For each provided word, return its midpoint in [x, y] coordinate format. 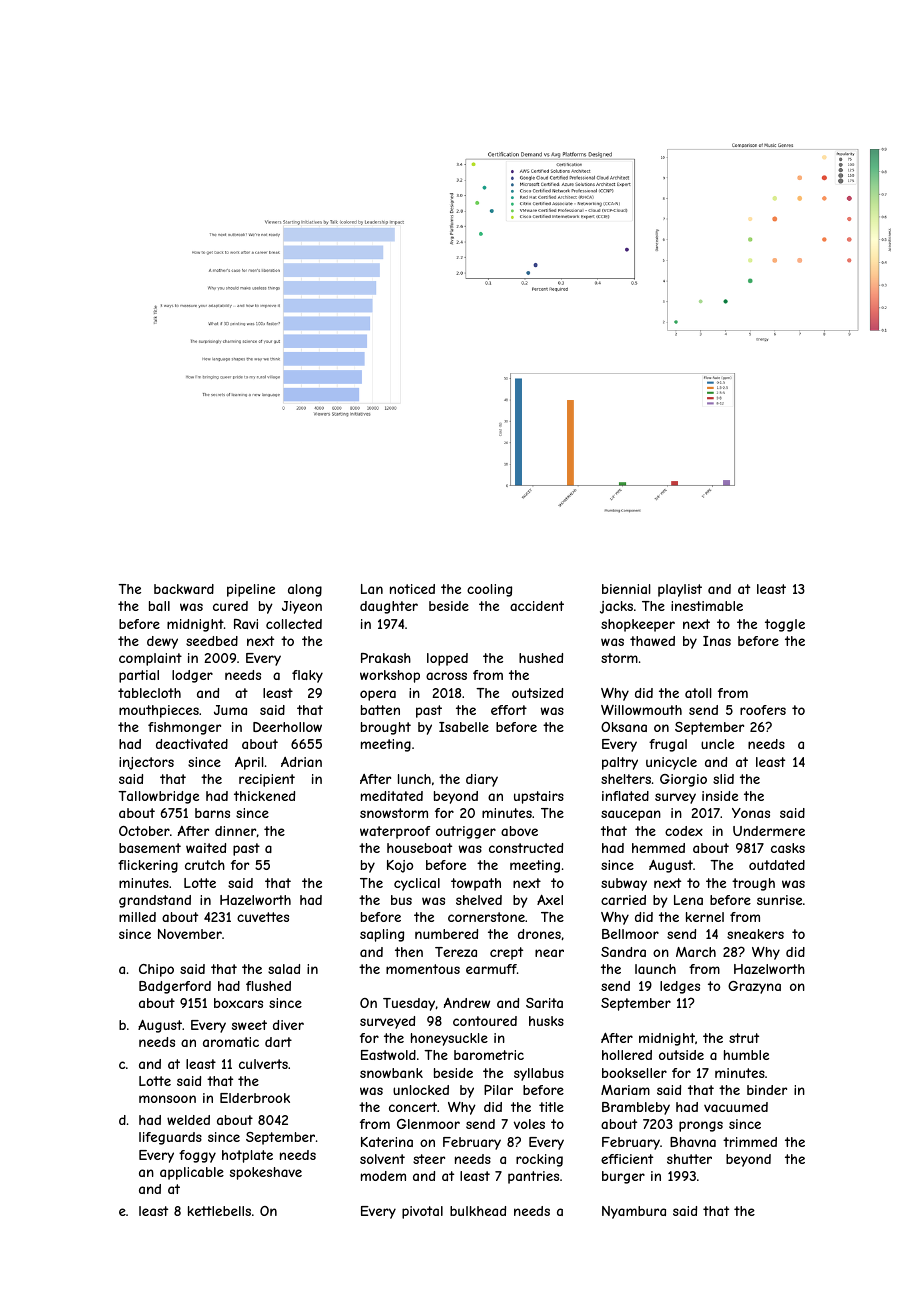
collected [294, 624]
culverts [263, 1064]
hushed [541, 658]
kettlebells [219, 1211]
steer [429, 1159]
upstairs [539, 797]
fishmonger [184, 728]
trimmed [750, 1142]
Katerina [387, 1142]
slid [723, 779]
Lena [688, 900]
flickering [148, 866]
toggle [785, 625]
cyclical [417, 884]
